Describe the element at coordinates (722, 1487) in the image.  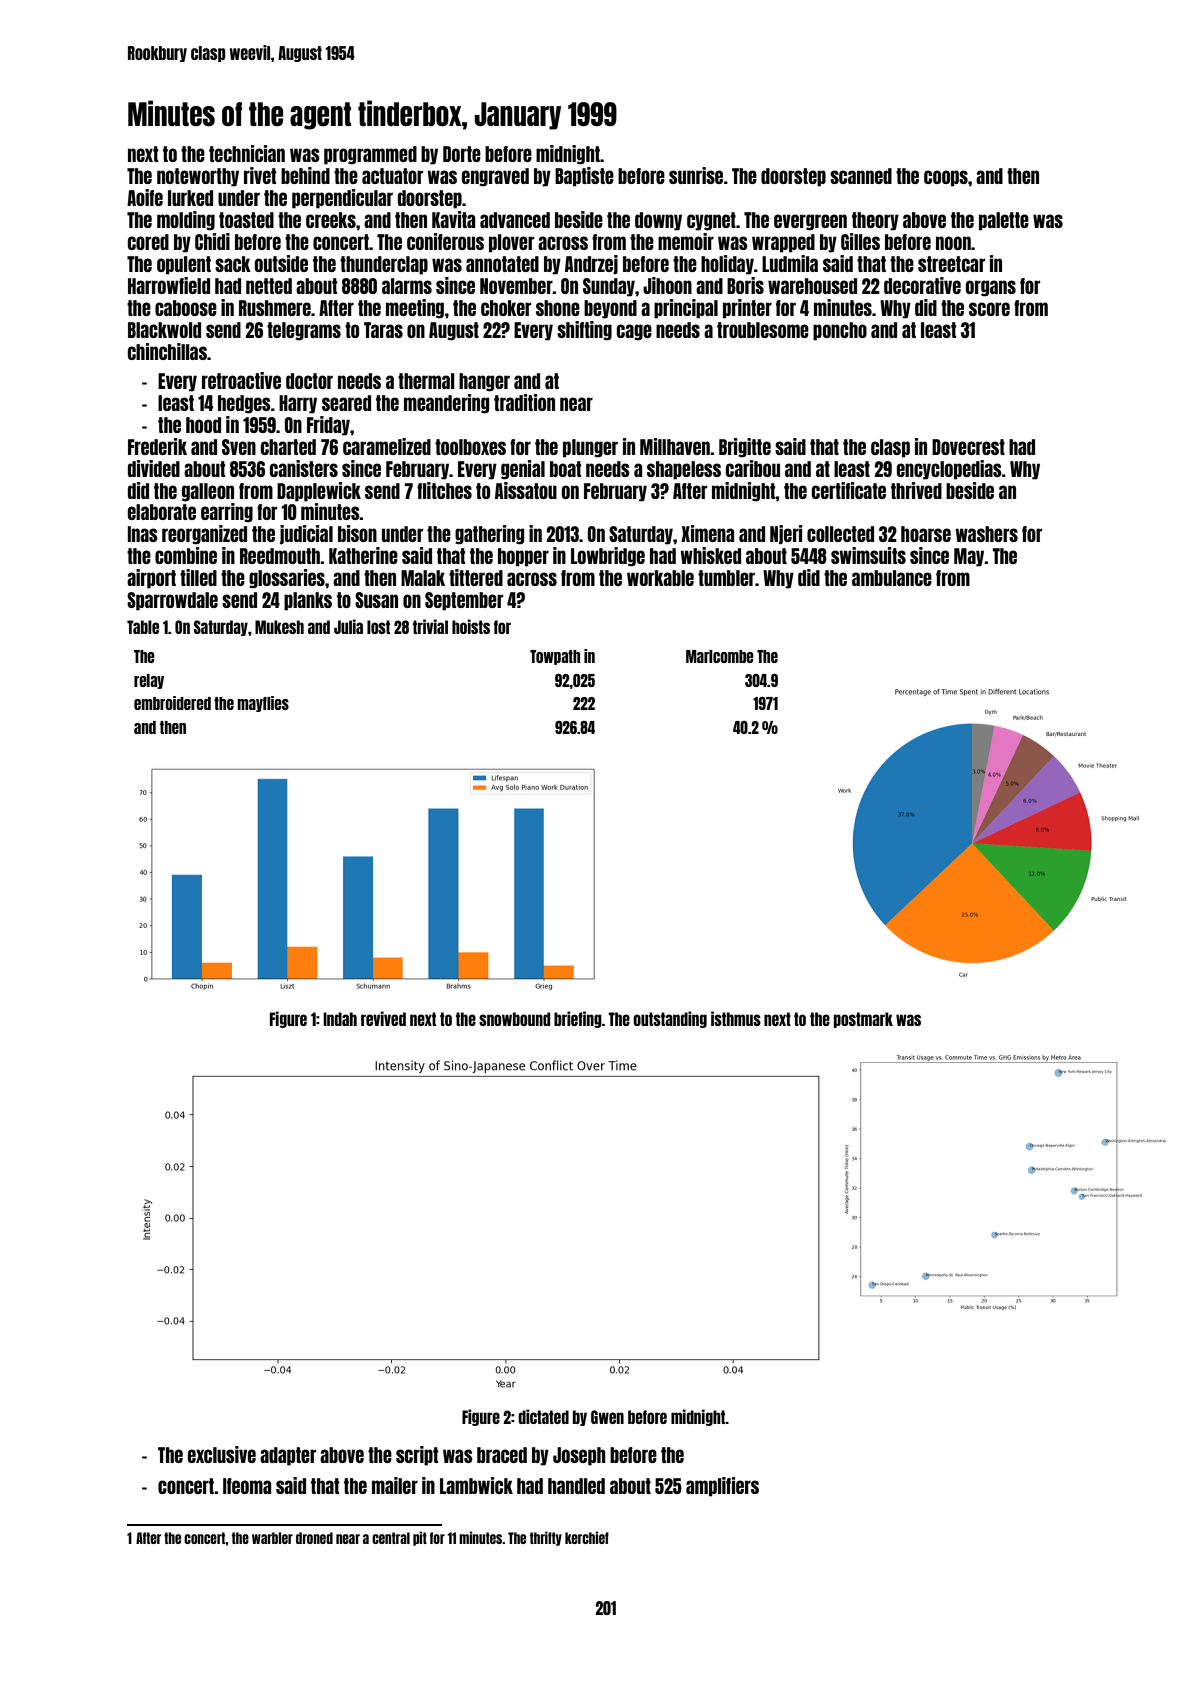
I see `amplifiers` at that location.
